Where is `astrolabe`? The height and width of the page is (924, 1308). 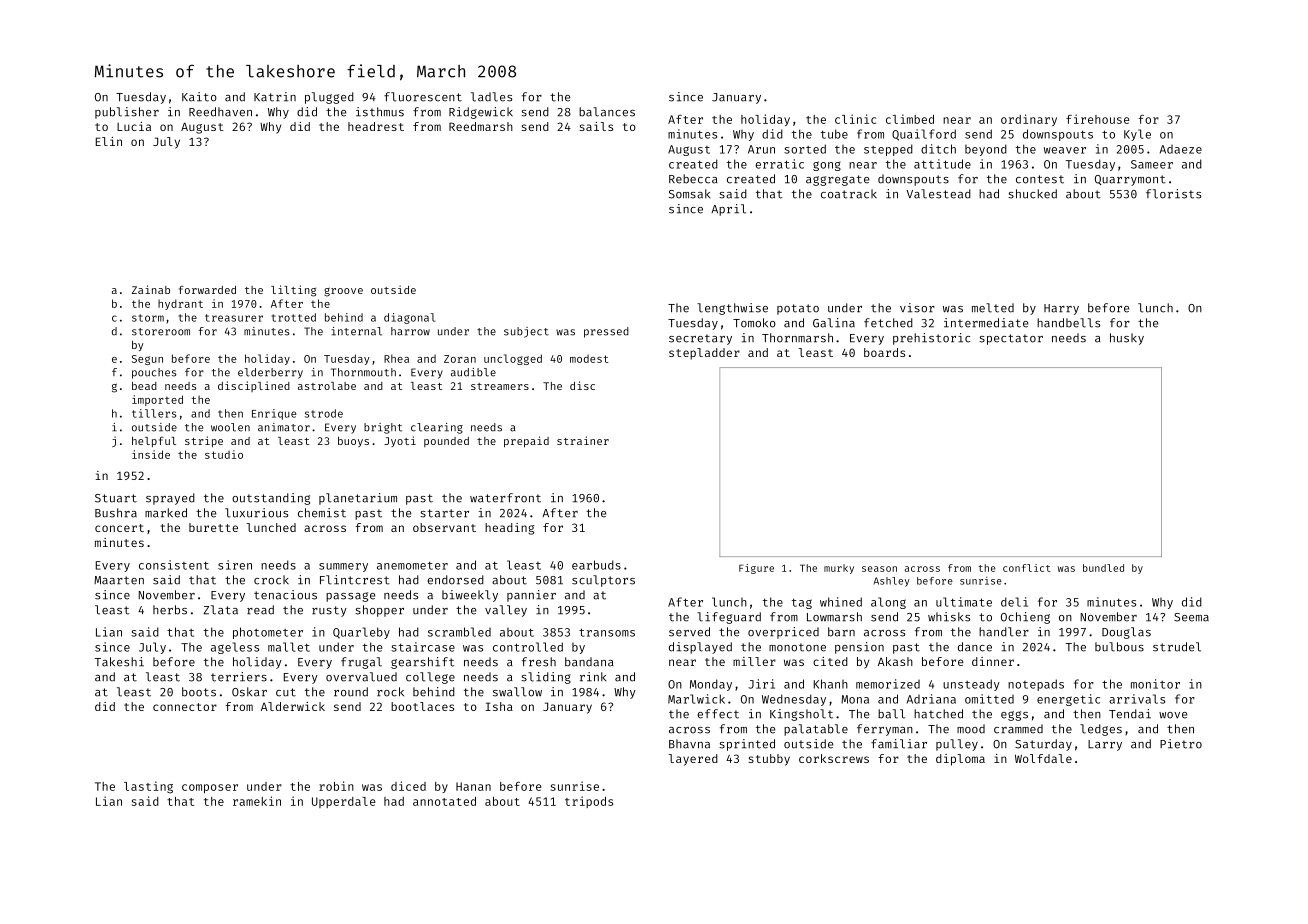
astrolabe is located at coordinates (327, 386).
